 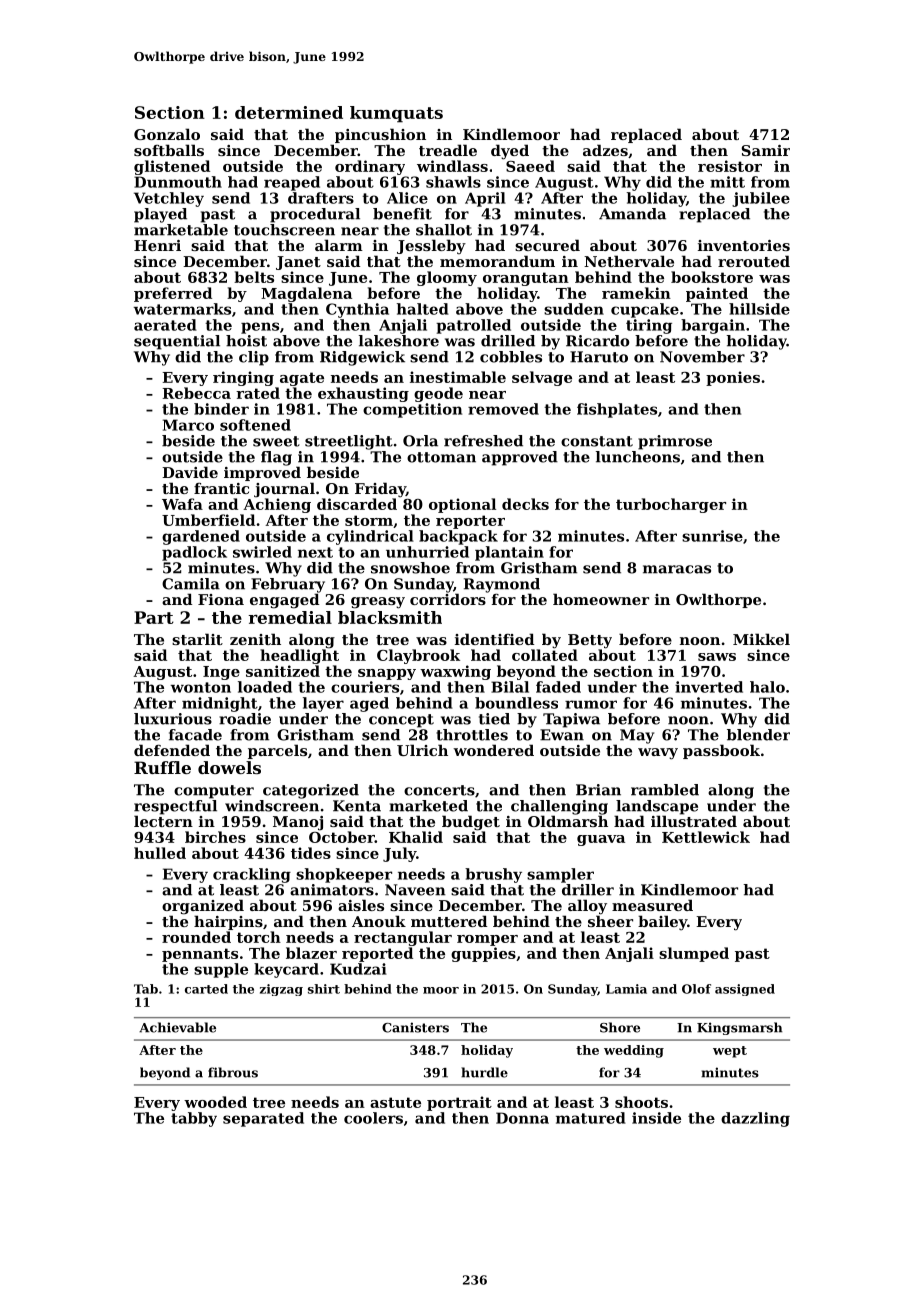 I want to click on astute, so click(x=395, y=1102).
